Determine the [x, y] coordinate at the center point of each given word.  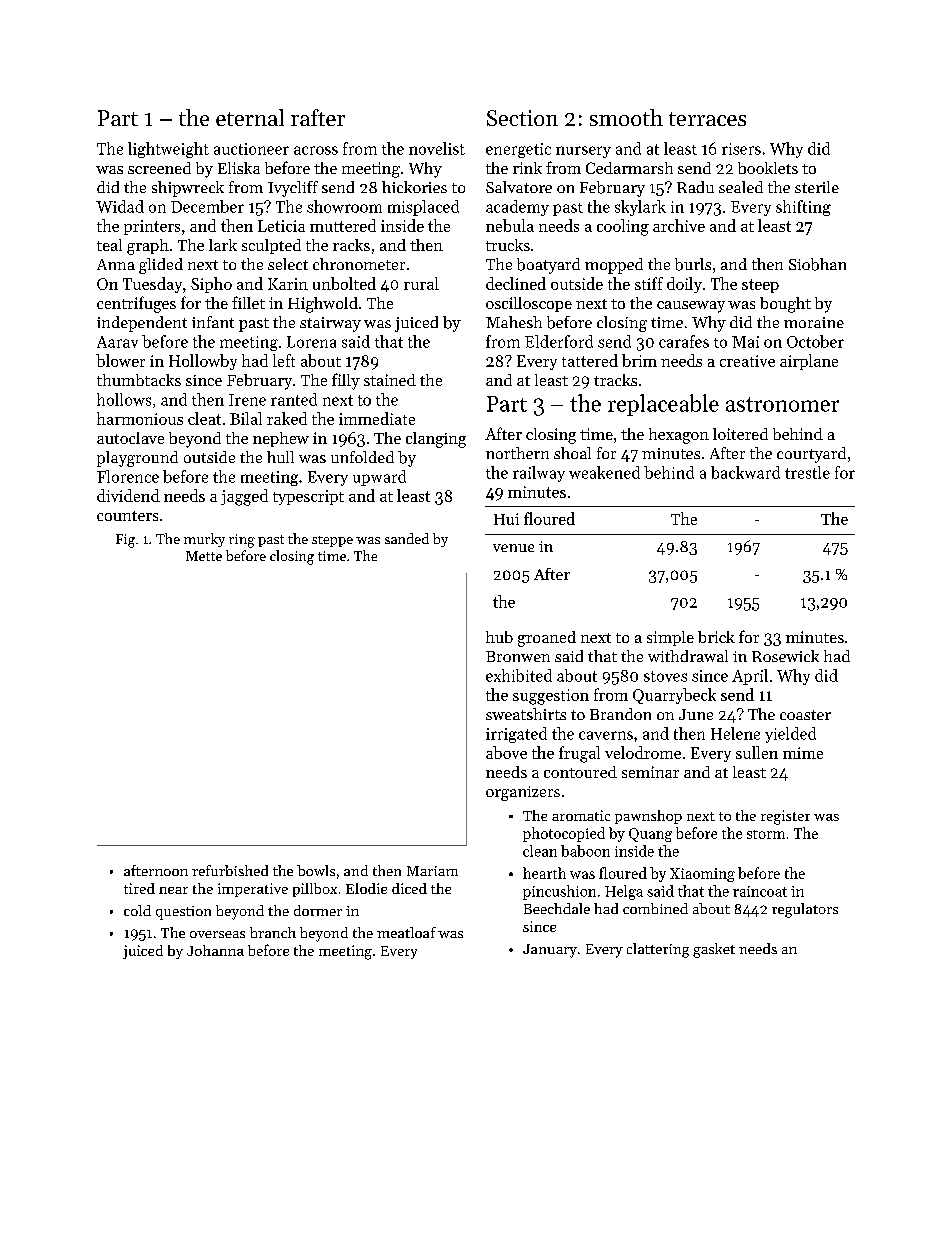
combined [655, 908]
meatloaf [406, 932]
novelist [437, 148]
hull [280, 457]
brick [716, 637]
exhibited [519, 675]
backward [745, 472]
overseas [217, 934]
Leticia [281, 226]
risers [741, 149]
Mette [204, 556]
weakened [604, 472]
